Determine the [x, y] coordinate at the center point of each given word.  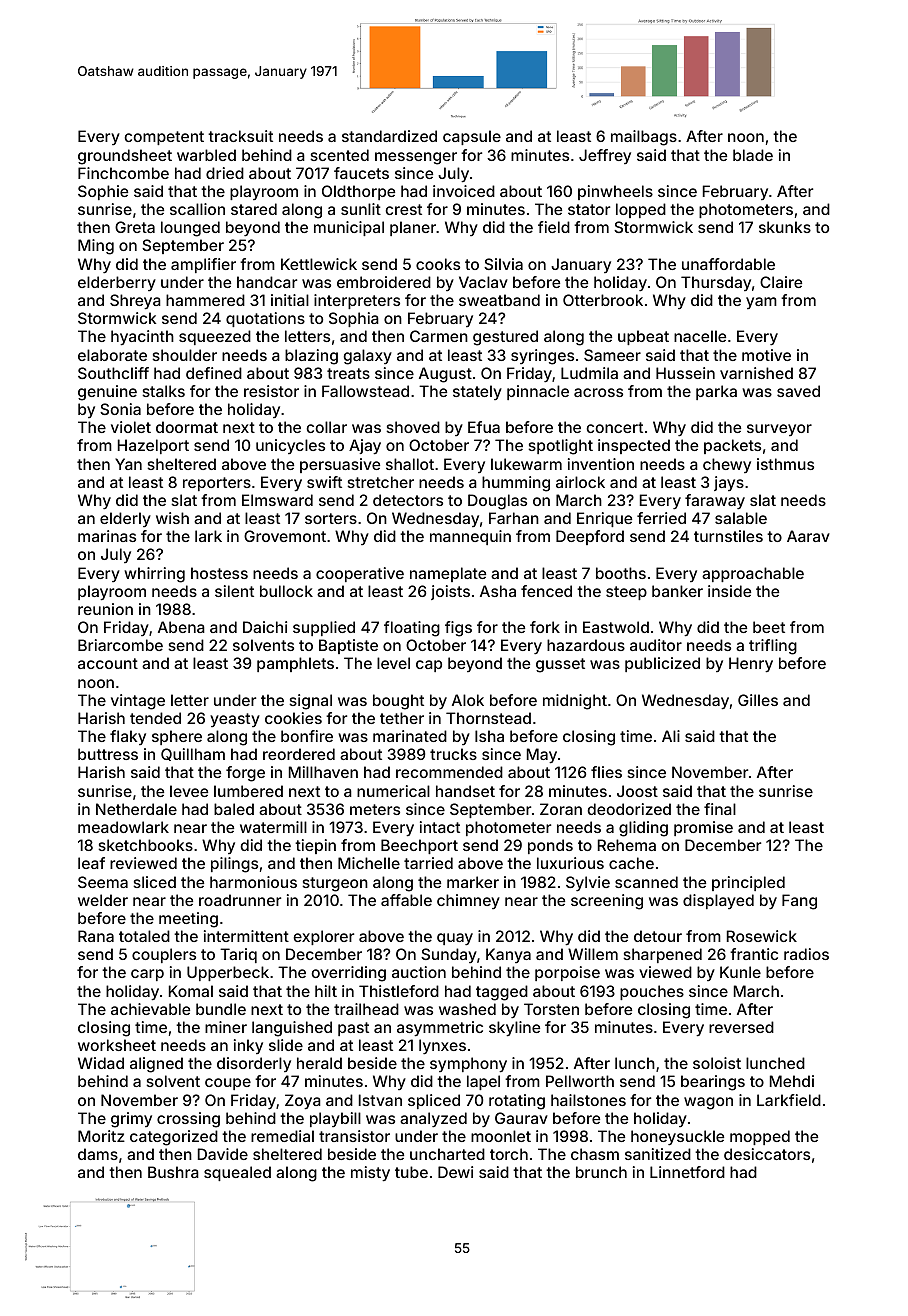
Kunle [740, 972]
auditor [656, 645]
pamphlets [295, 664]
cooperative [360, 574]
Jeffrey [605, 156]
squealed [237, 1173]
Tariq [238, 955]
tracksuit [240, 136]
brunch [601, 1172]
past [353, 1029]
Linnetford [687, 1172]
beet [769, 627]
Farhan [514, 518]
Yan [128, 464]
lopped [641, 210]
